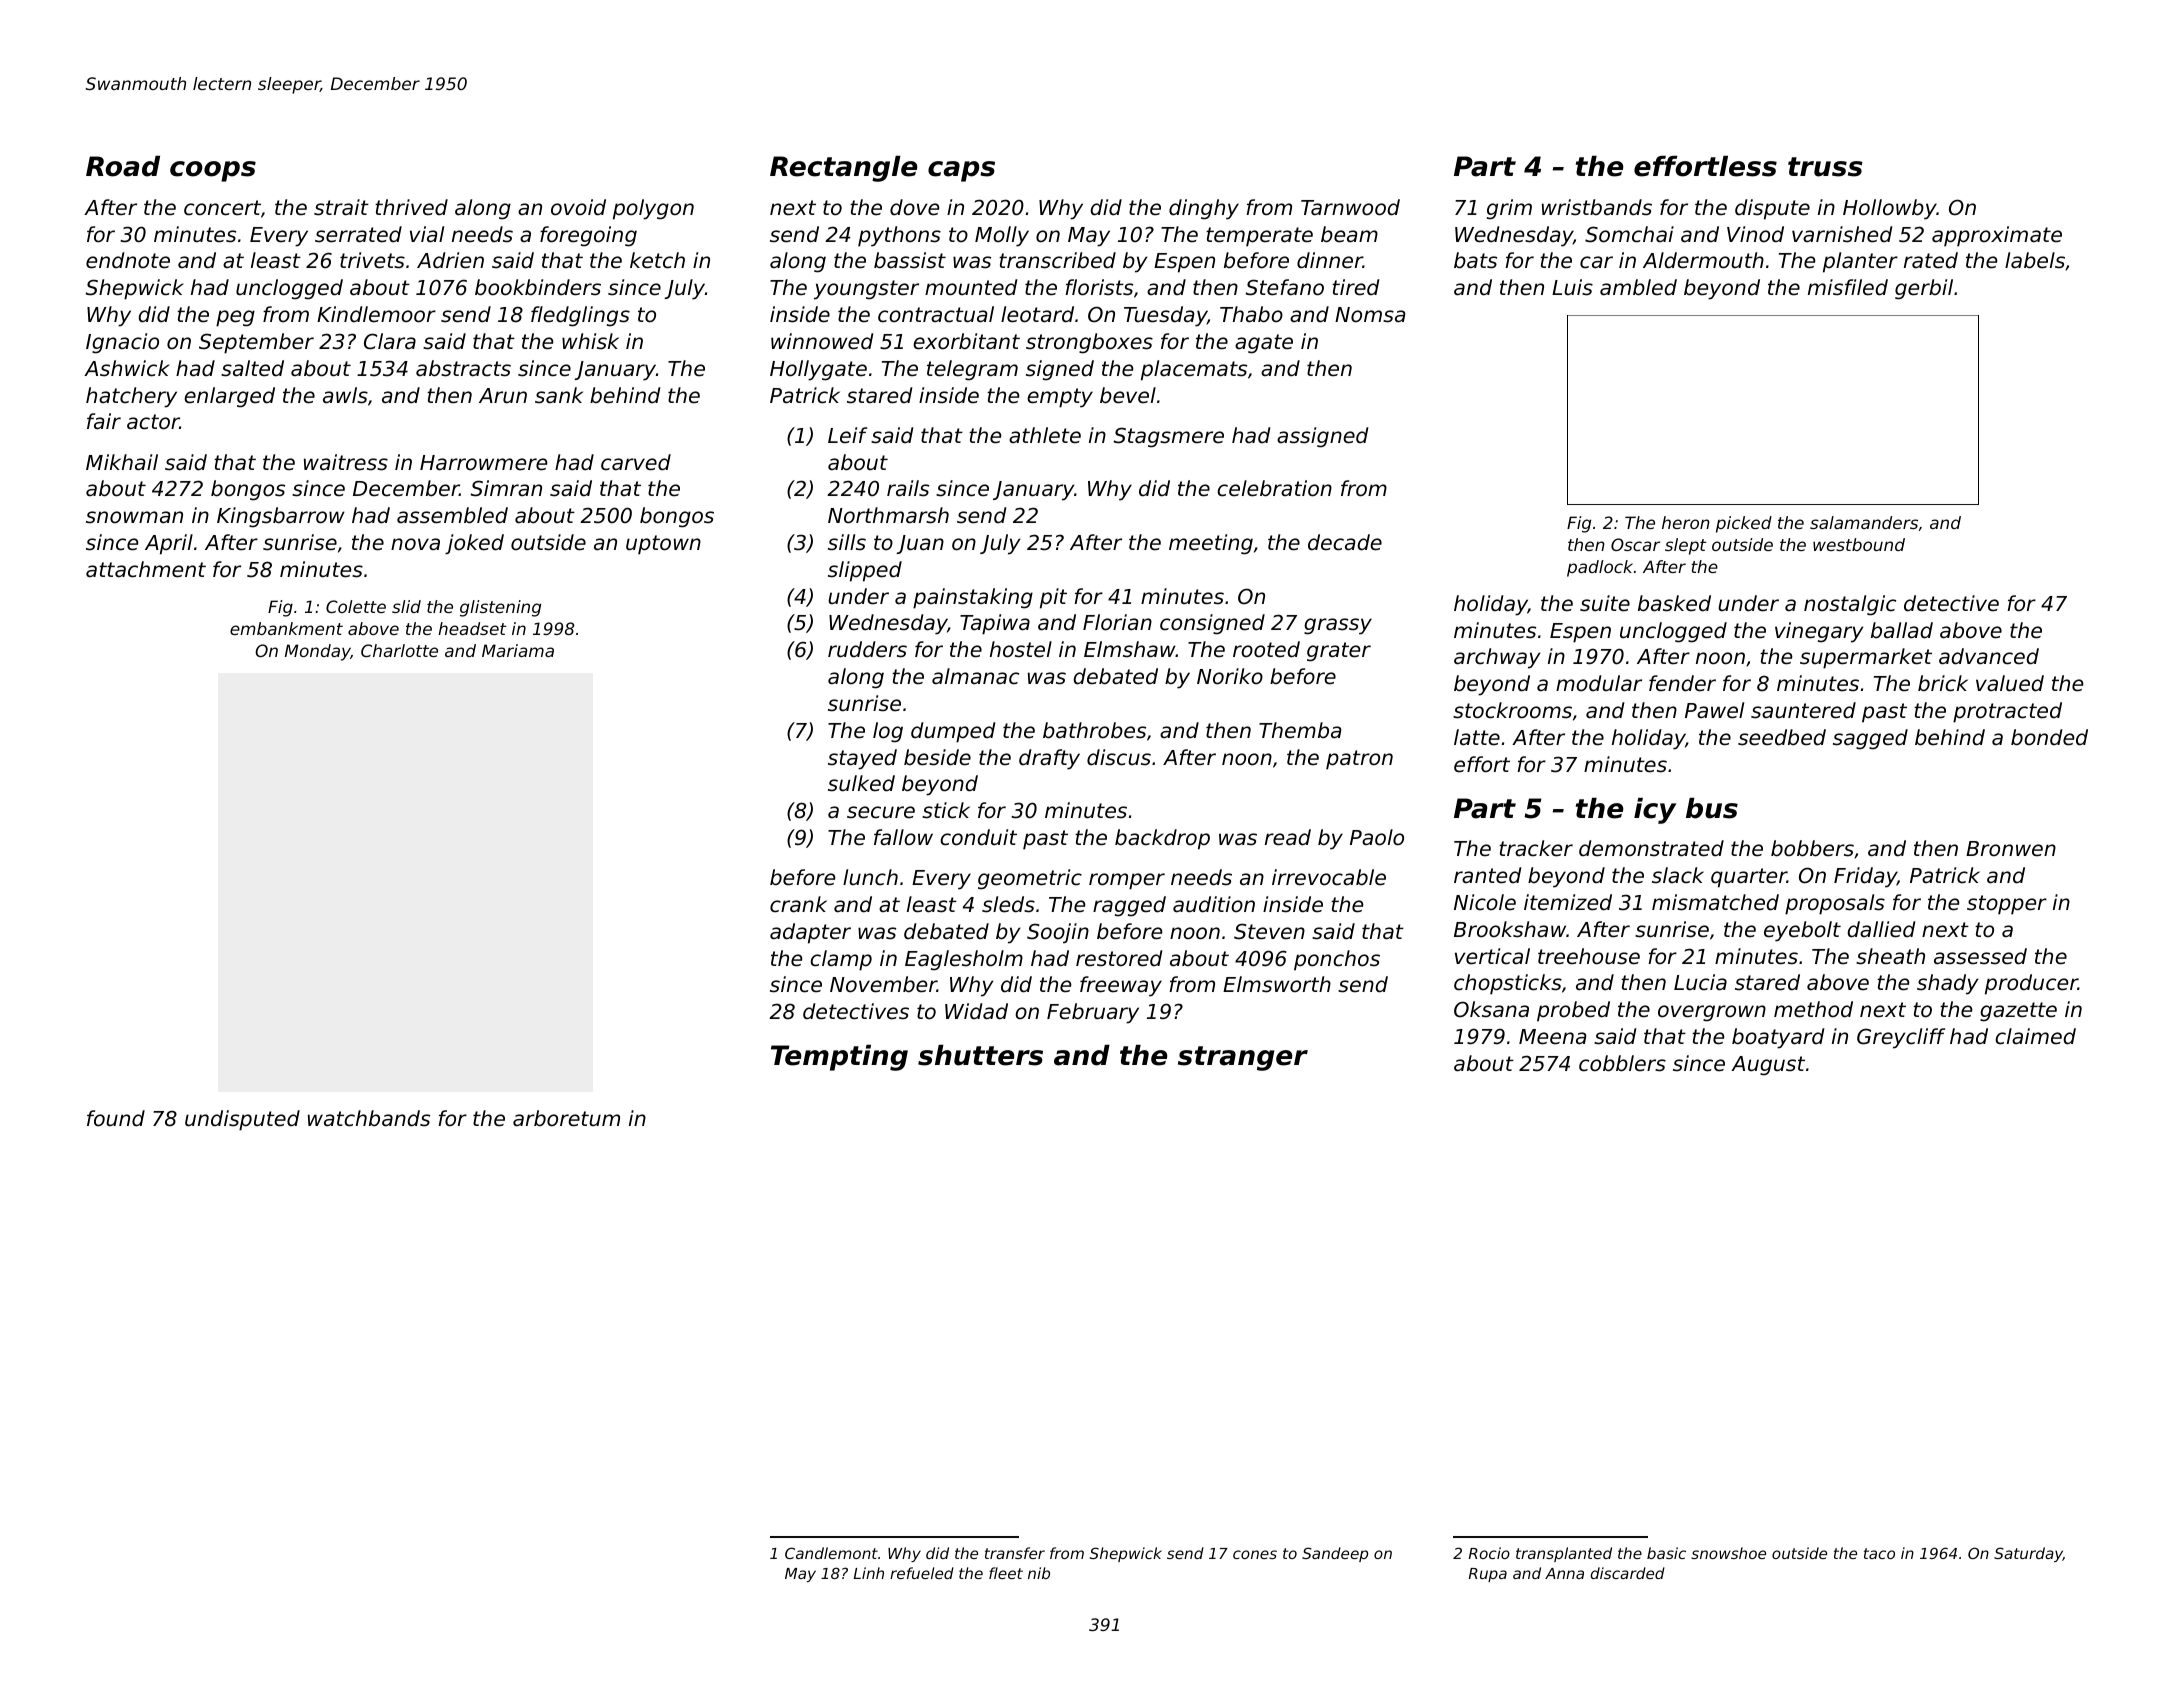 Image resolution: width=2178 pixels, height=1683 pixels. Describe the element at coordinates (653, 209) in the page. I see `polygon` at that location.
